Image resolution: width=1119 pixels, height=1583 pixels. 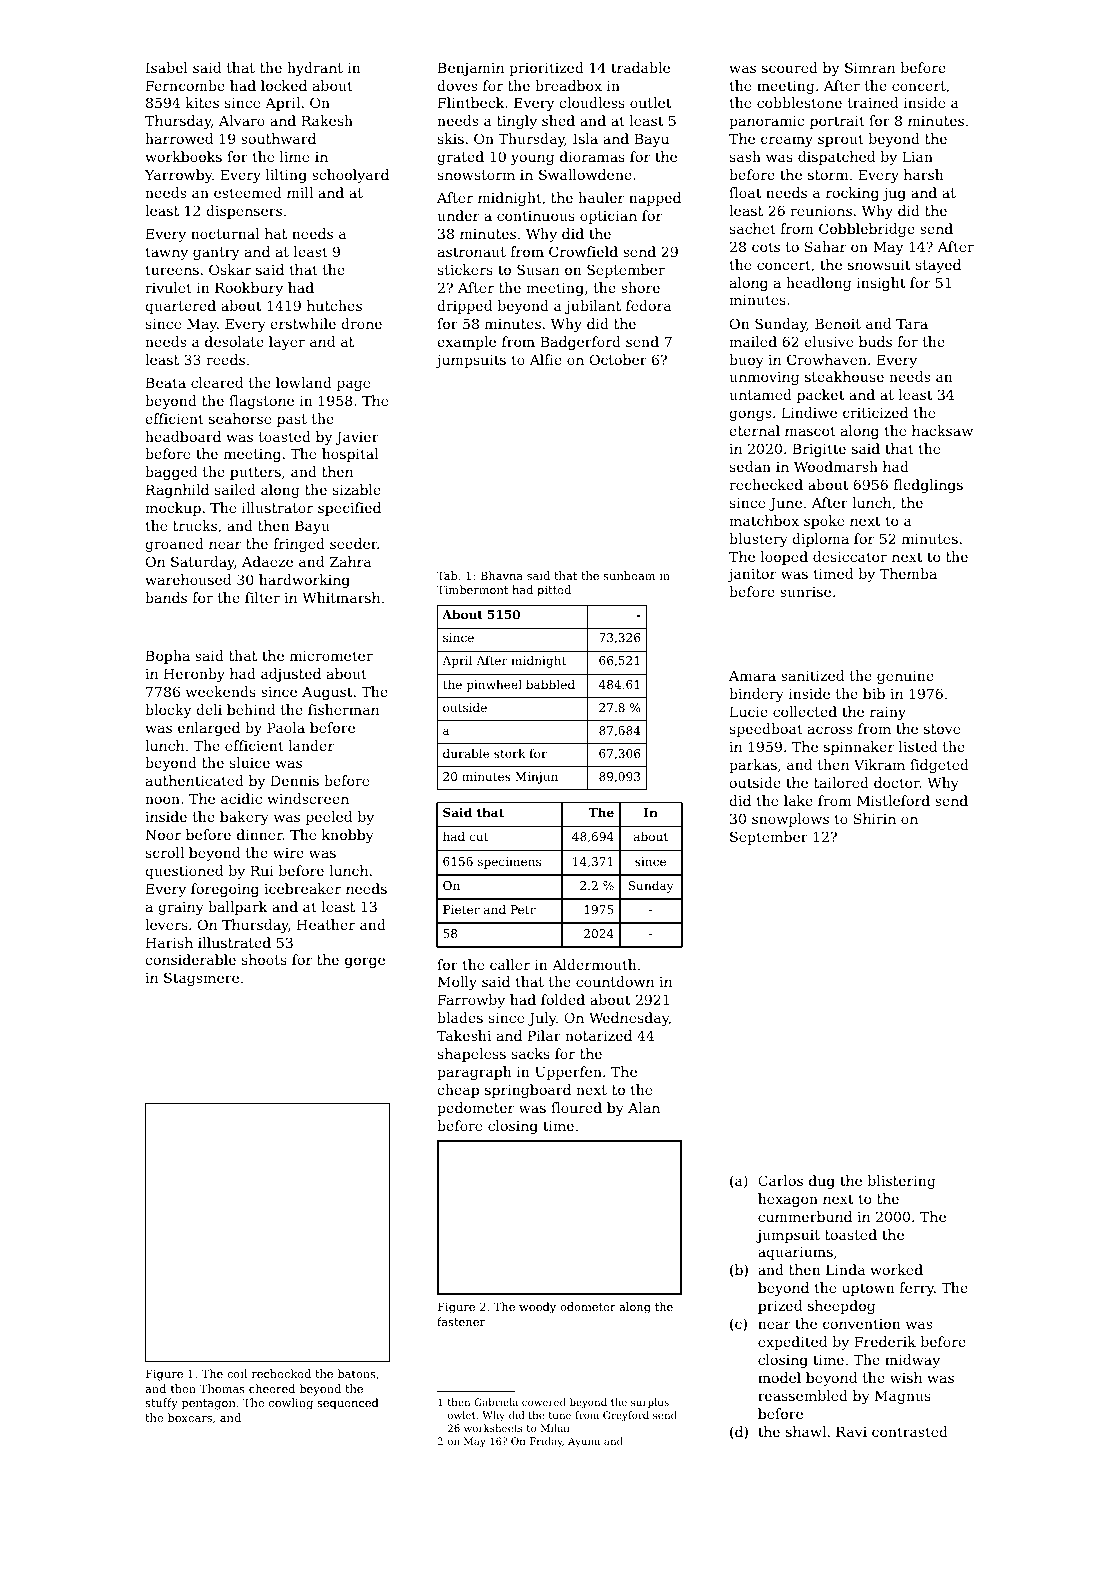 What do you see at coordinates (209, 709) in the document?
I see `deli` at bounding box center [209, 709].
